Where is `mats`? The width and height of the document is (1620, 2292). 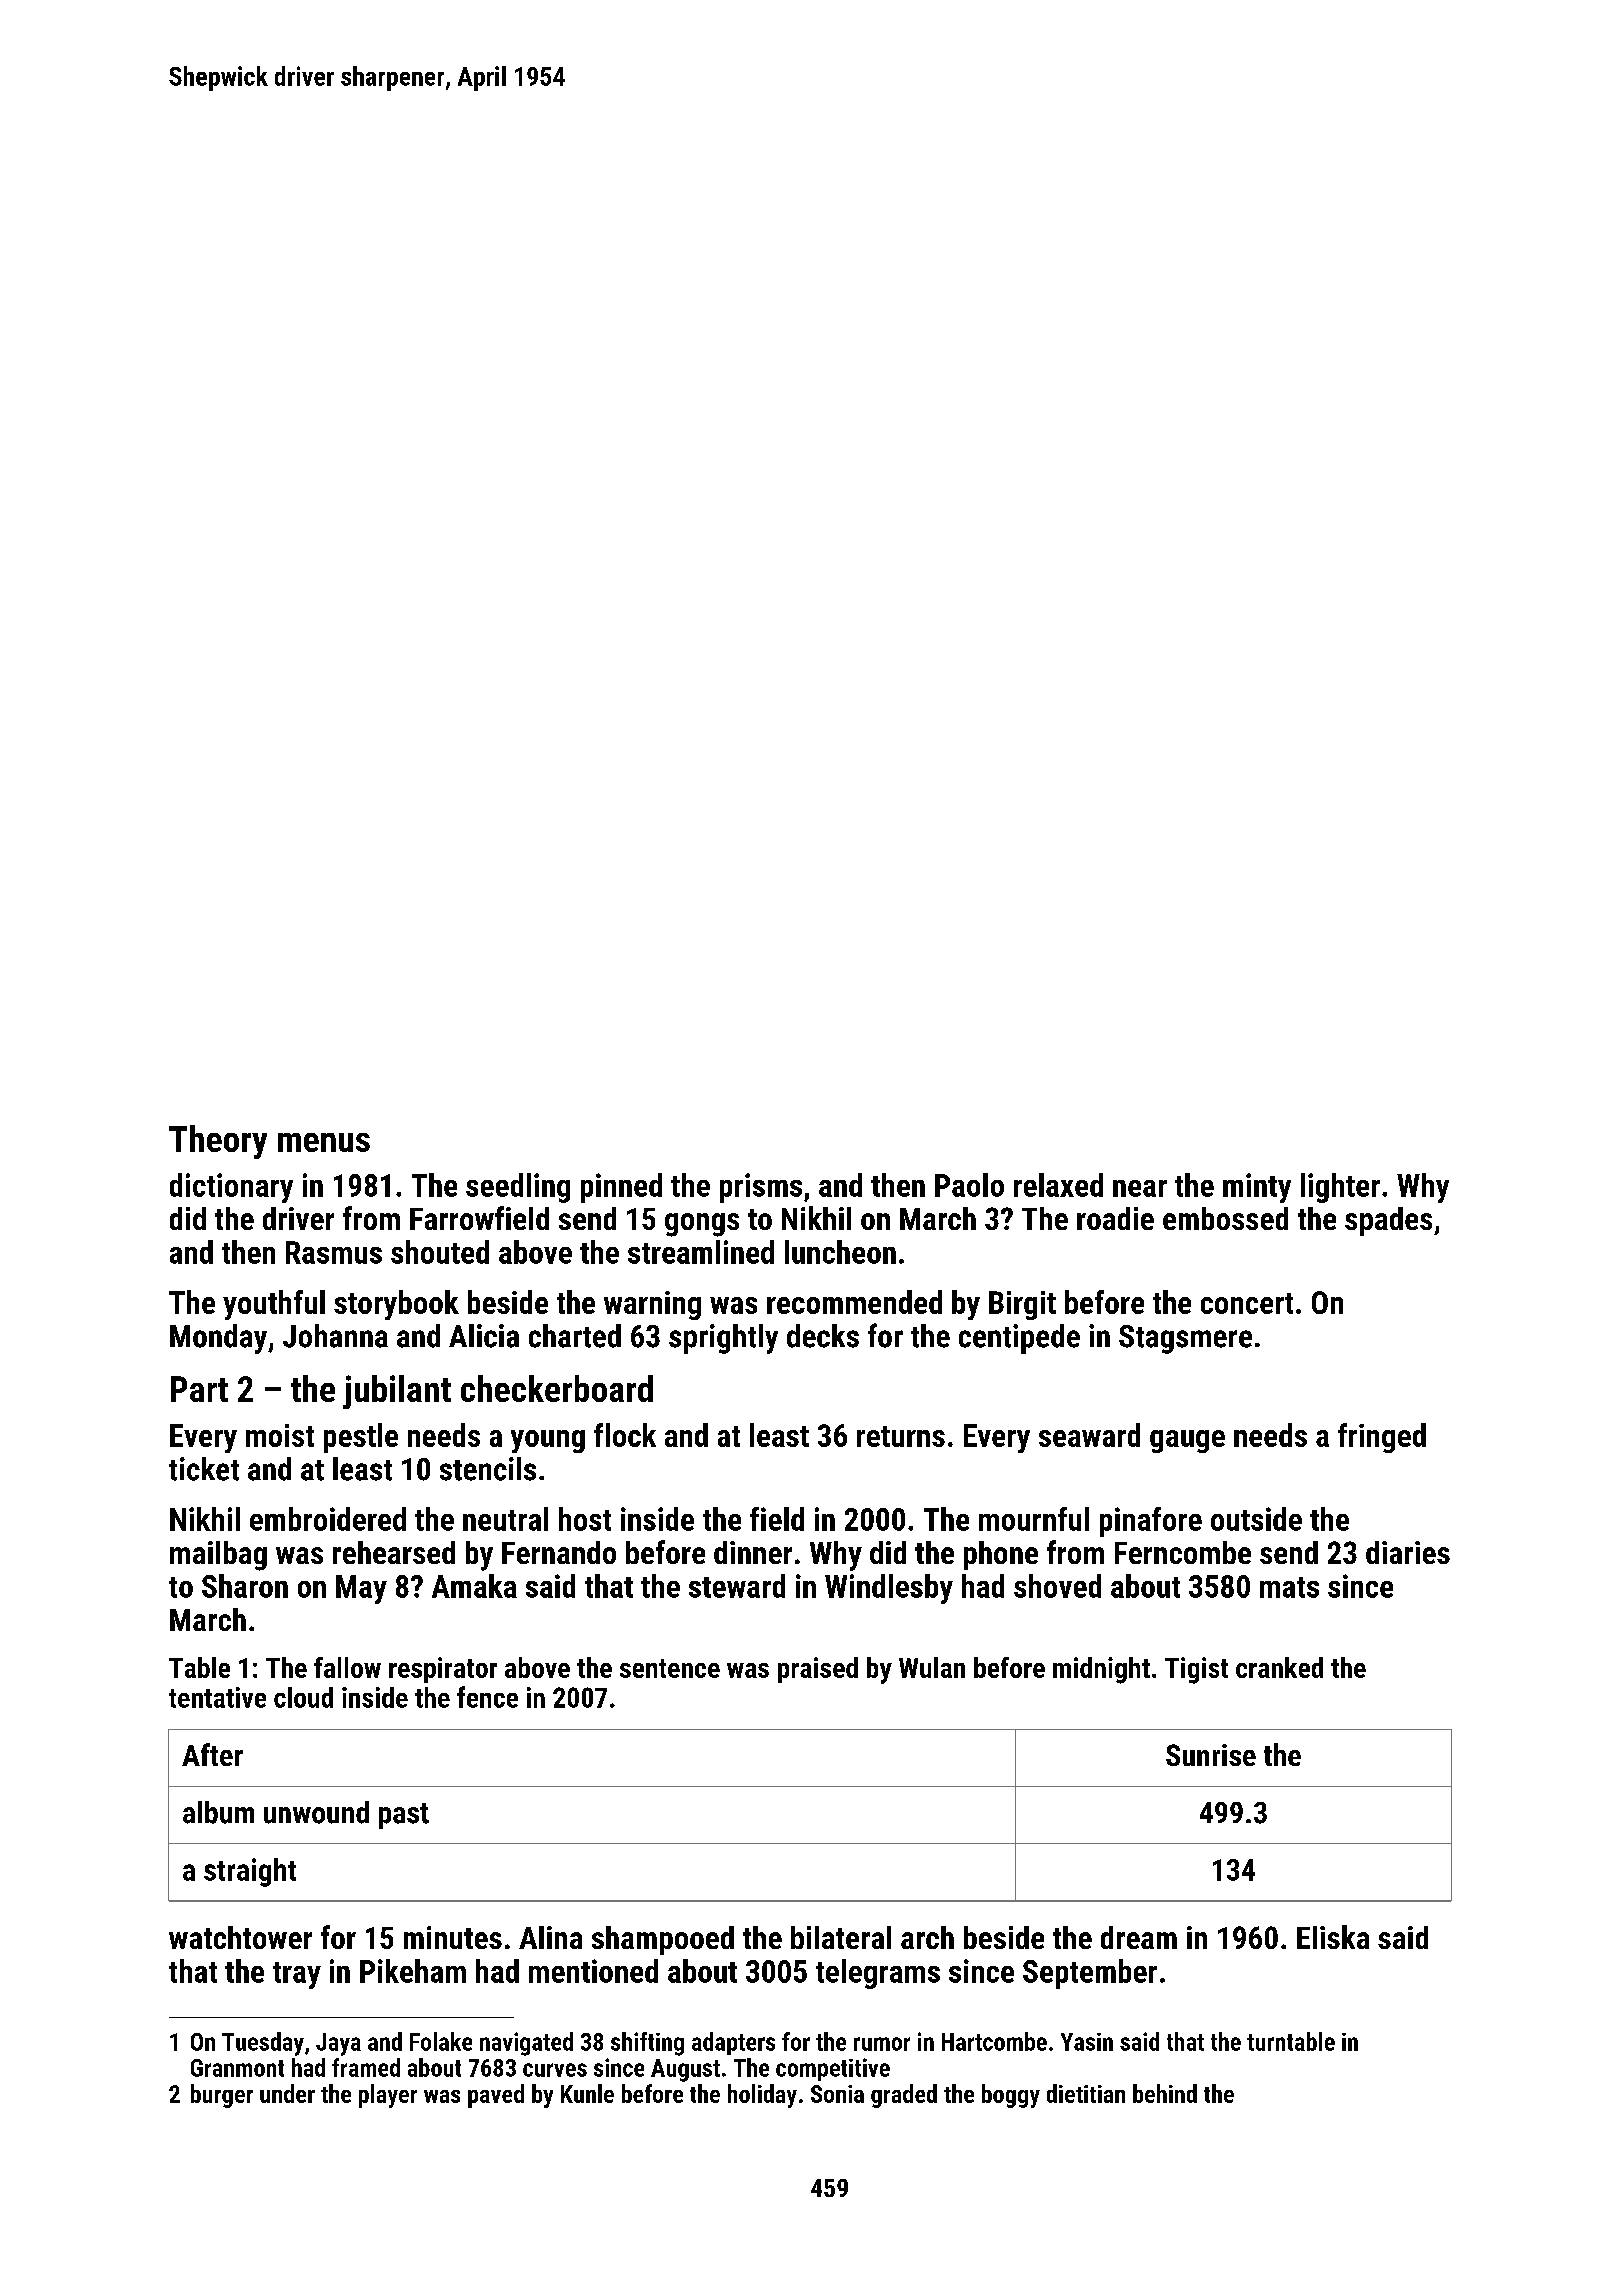 mats is located at coordinates (1289, 1587).
